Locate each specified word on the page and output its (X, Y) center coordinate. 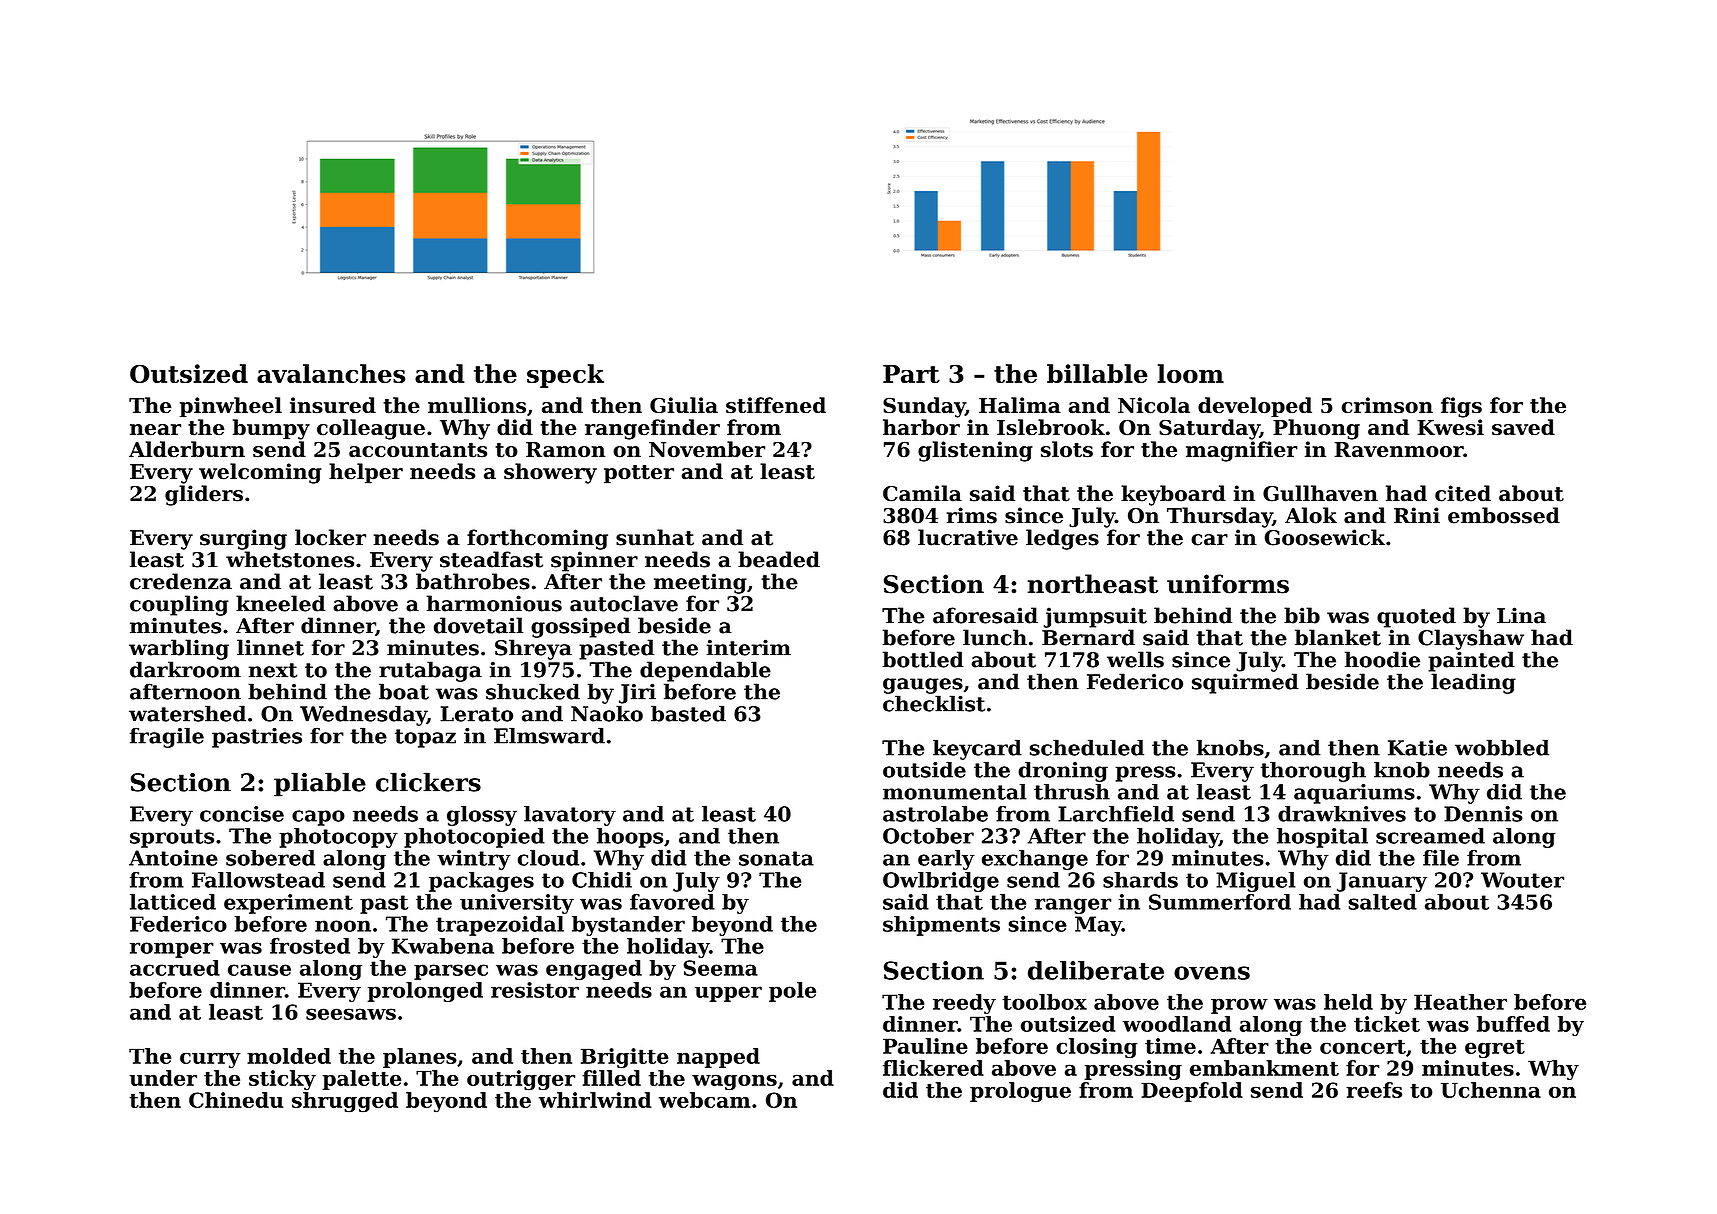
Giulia (684, 405)
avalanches (331, 373)
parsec (451, 972)
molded (289, 1056)
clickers (428, 782)
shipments (941, 926)
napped (718, 1058)
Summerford (1220, 902)
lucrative (968, 537)
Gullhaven (1320, 493)
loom (1191, 373)
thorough (1313, 772)
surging (243, 539)
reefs (1374, 1090)
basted (688, 713)
